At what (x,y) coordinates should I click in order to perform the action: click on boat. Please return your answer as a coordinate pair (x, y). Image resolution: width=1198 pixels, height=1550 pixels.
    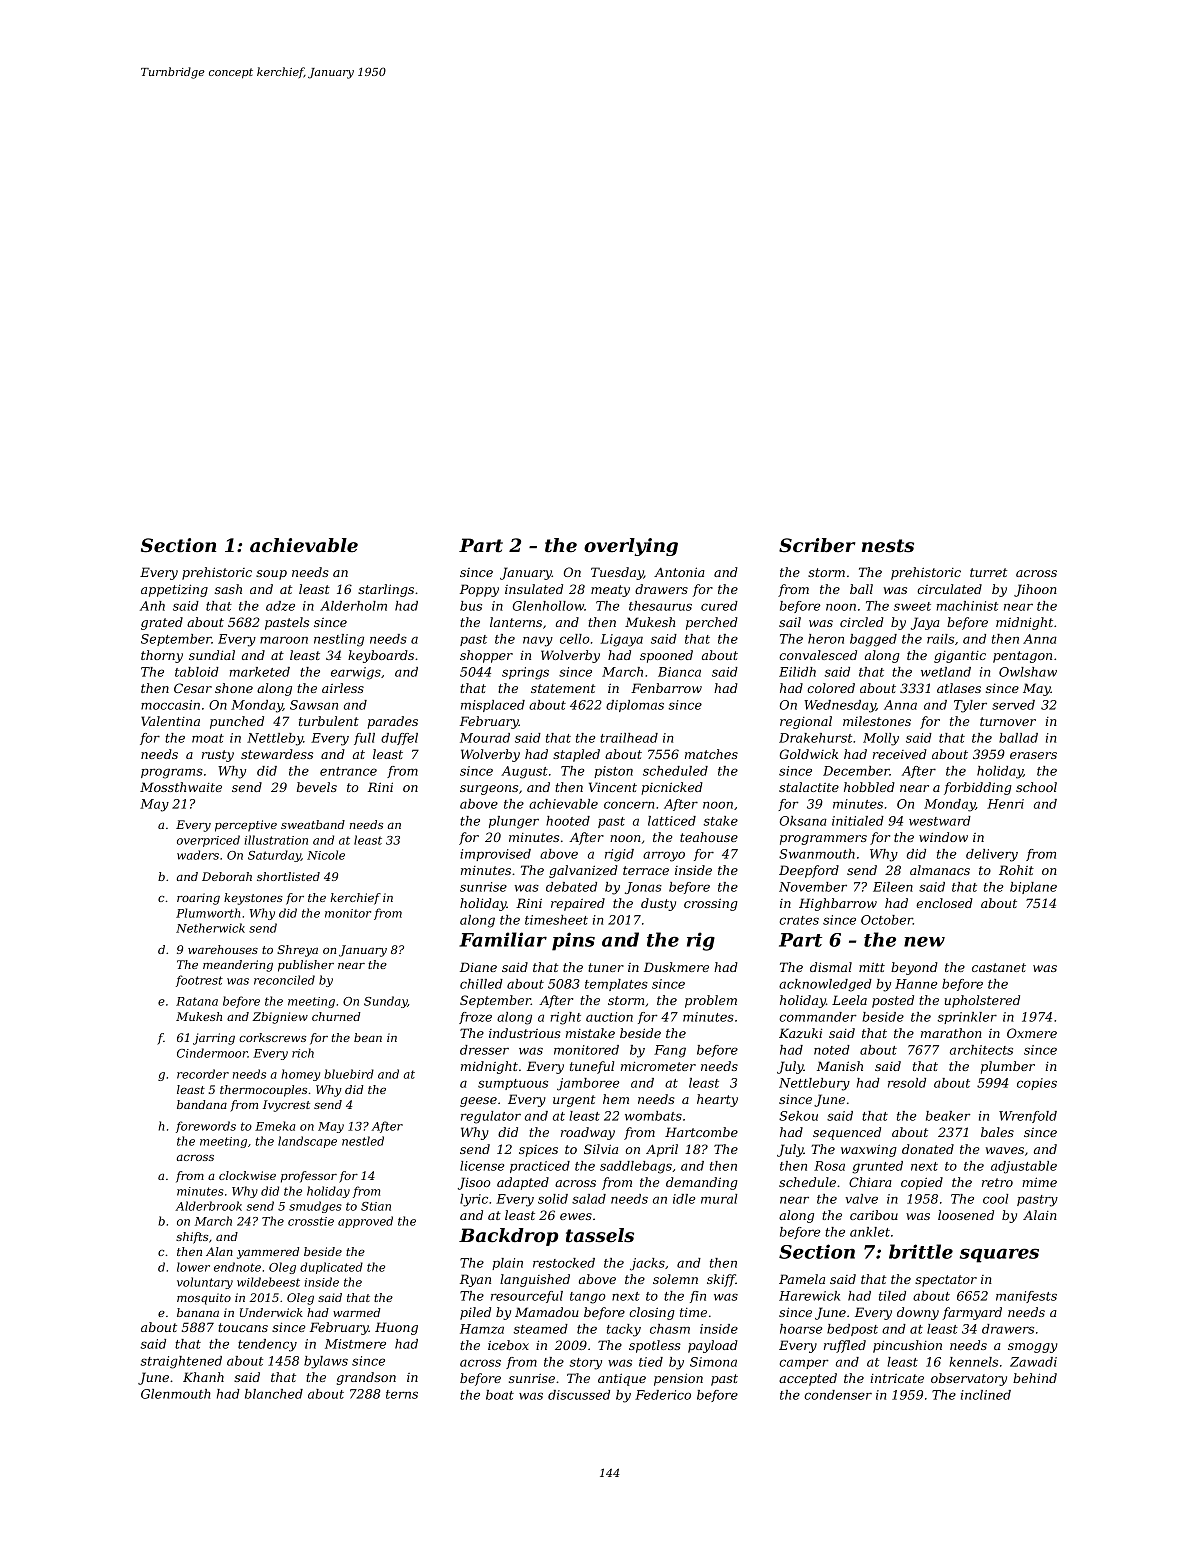
    Looking at the image, I should click on (500, 1395).
